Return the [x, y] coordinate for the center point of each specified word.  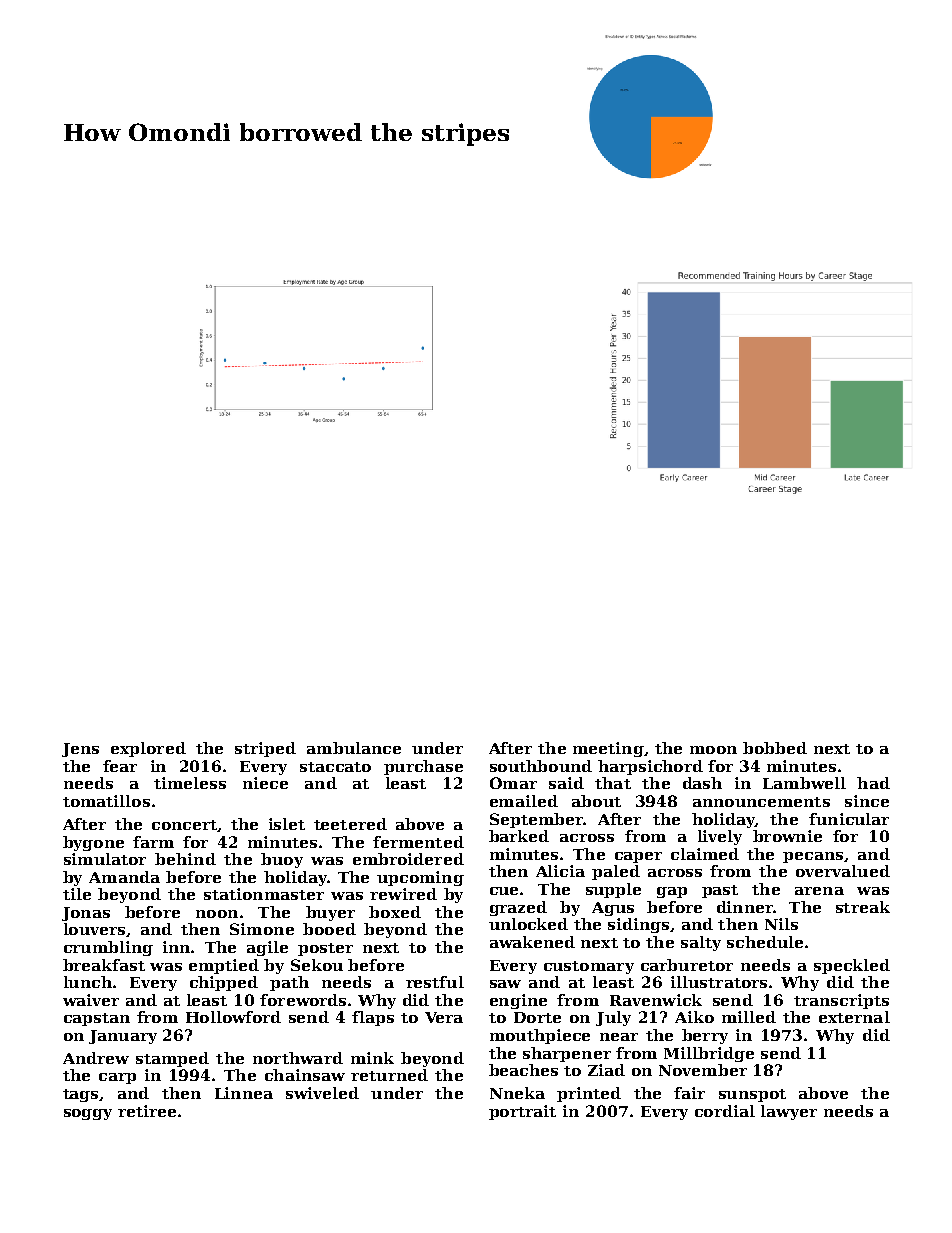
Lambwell [804, 783]
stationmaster [264, 894]
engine [518, 1001]
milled [749, 1017]
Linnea [244, 1093]
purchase [423, 767]
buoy [282, 860]
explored [148, 749]
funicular [849, 819]
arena [819, 891]
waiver [91, 1000]
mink [372, 1058]
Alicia [560, 871]
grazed [518, 908]
